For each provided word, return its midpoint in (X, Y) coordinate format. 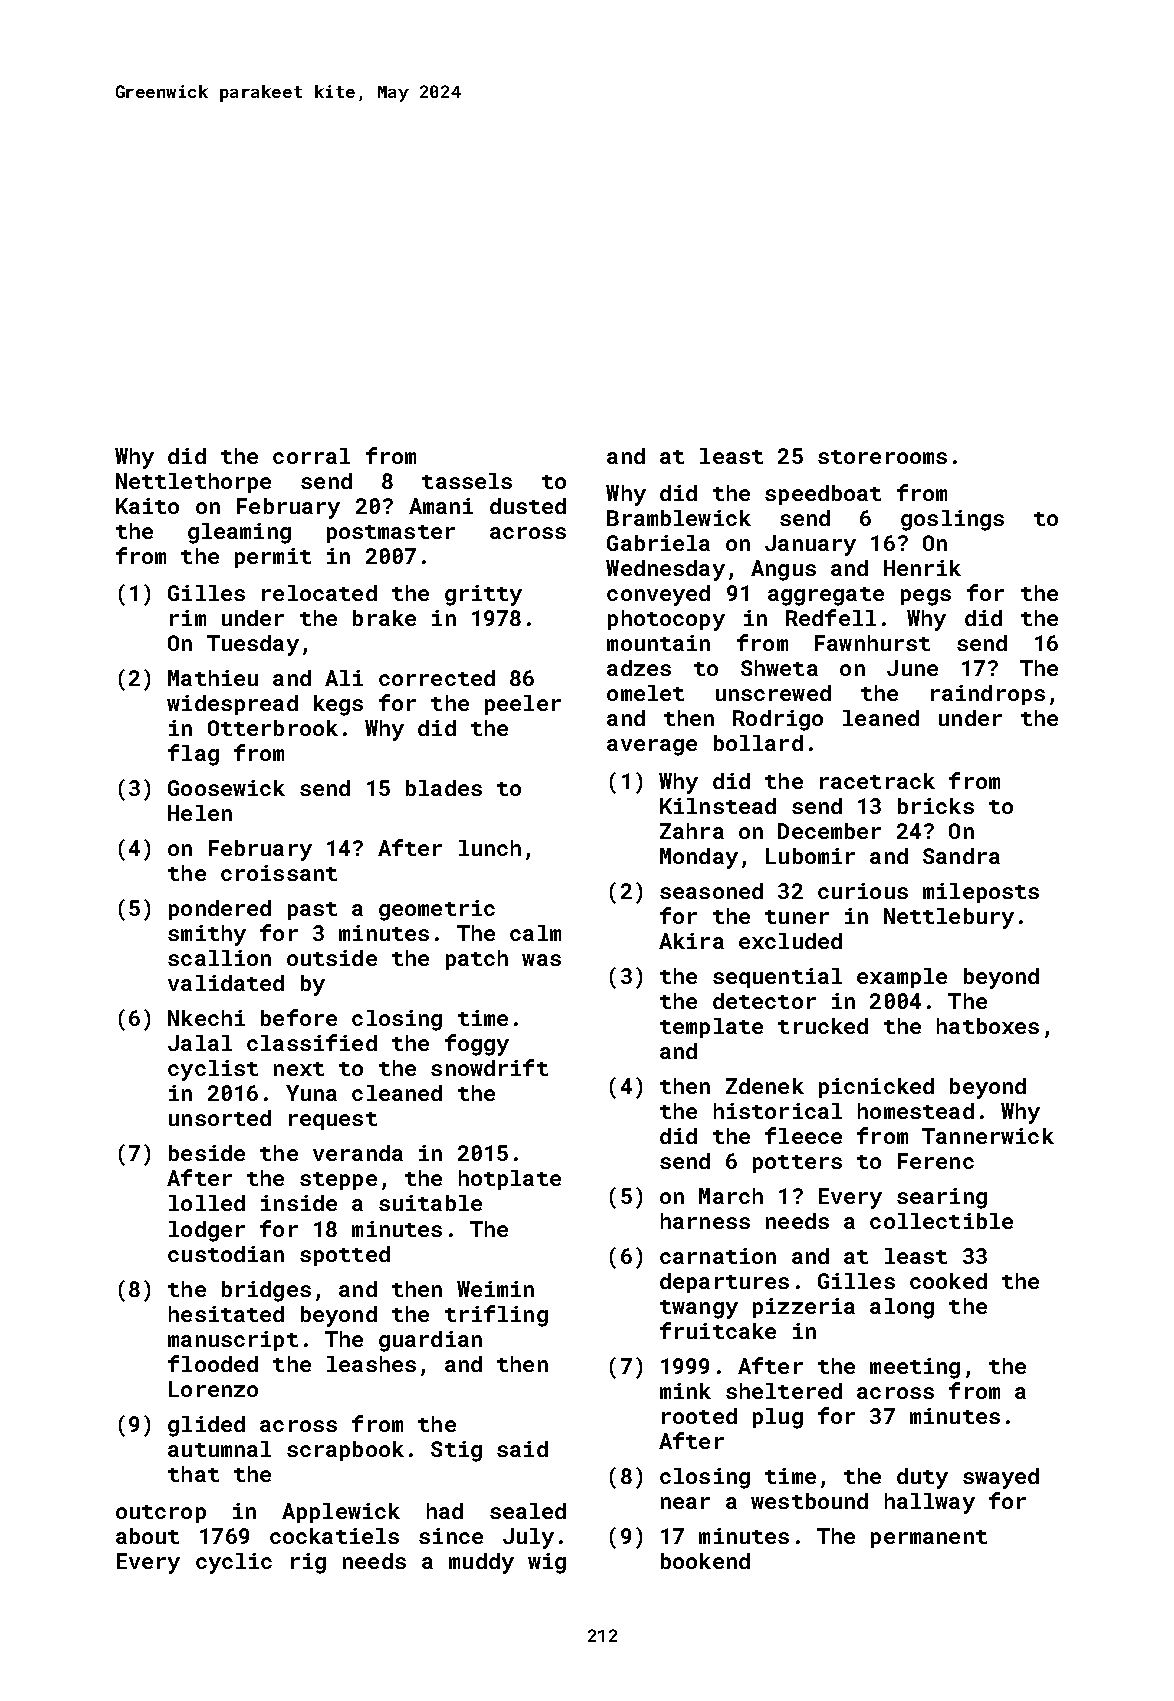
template (711, 1028)
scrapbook (345, 1451)
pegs (926, 597)
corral (311, 456)
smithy (207, 935)
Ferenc (936, 1161)
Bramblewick (679, 518)
